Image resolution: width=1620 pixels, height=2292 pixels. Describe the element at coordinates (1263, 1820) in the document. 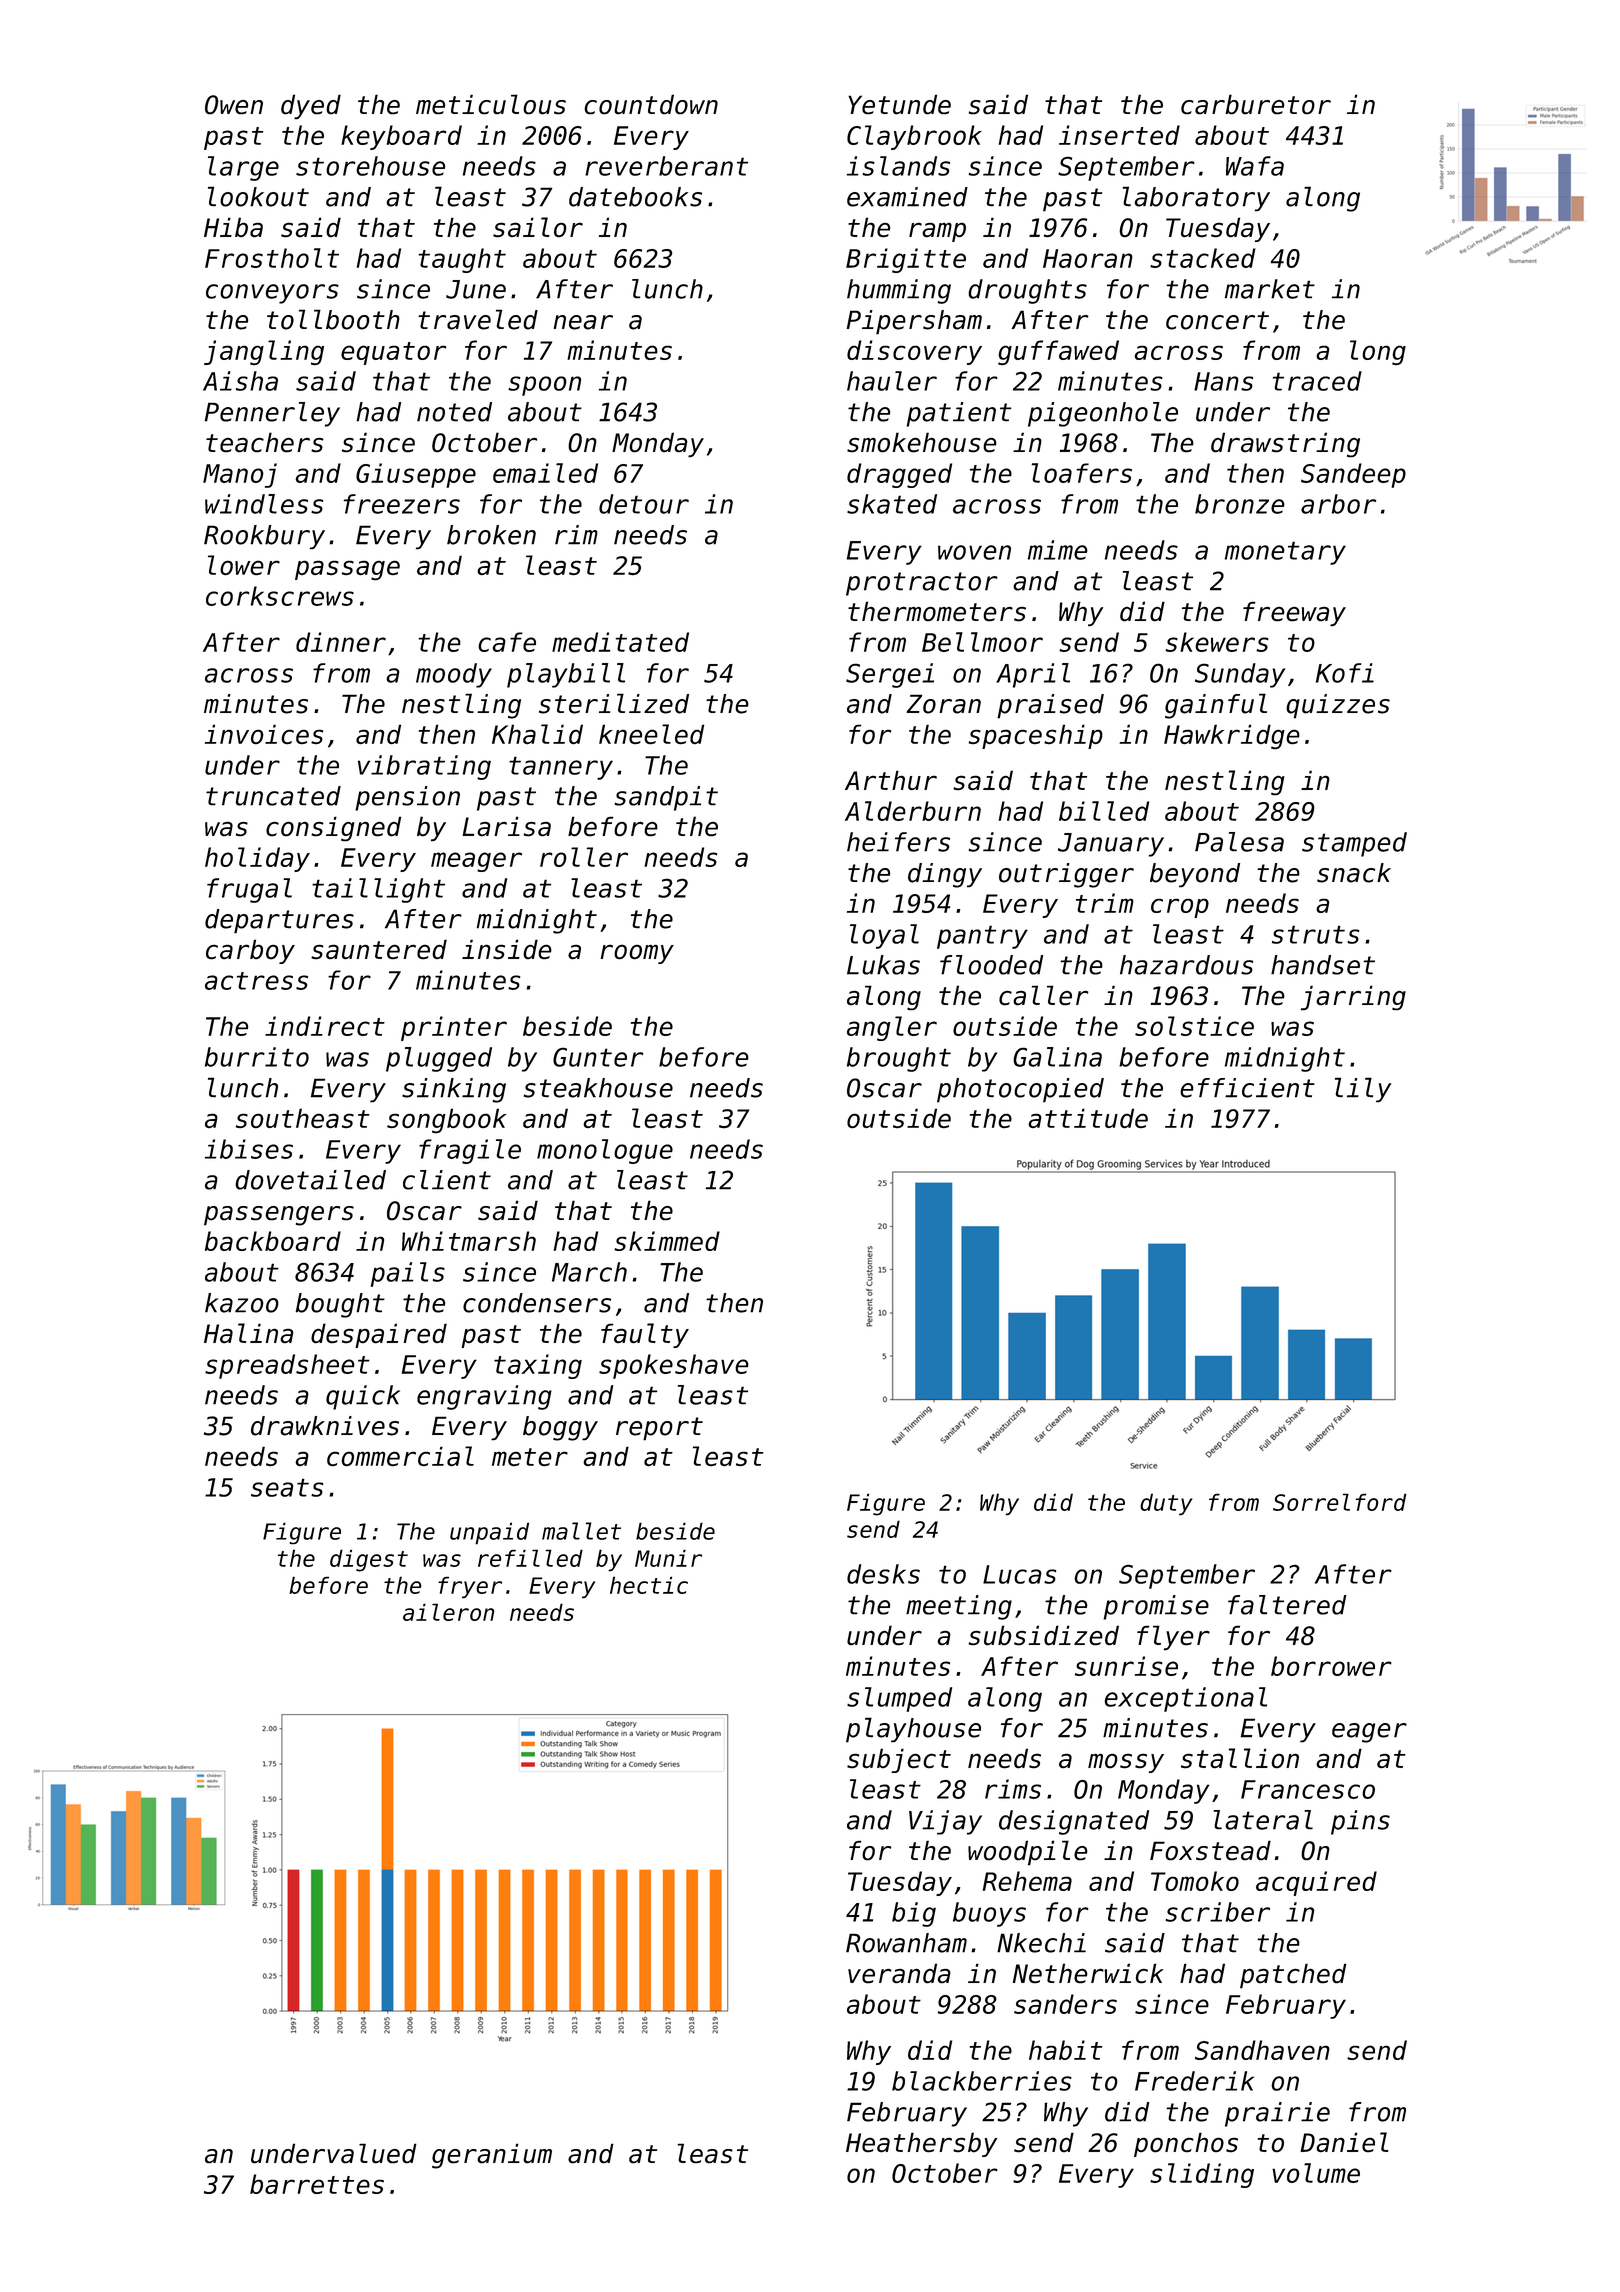

I see `lateral` at that location.
